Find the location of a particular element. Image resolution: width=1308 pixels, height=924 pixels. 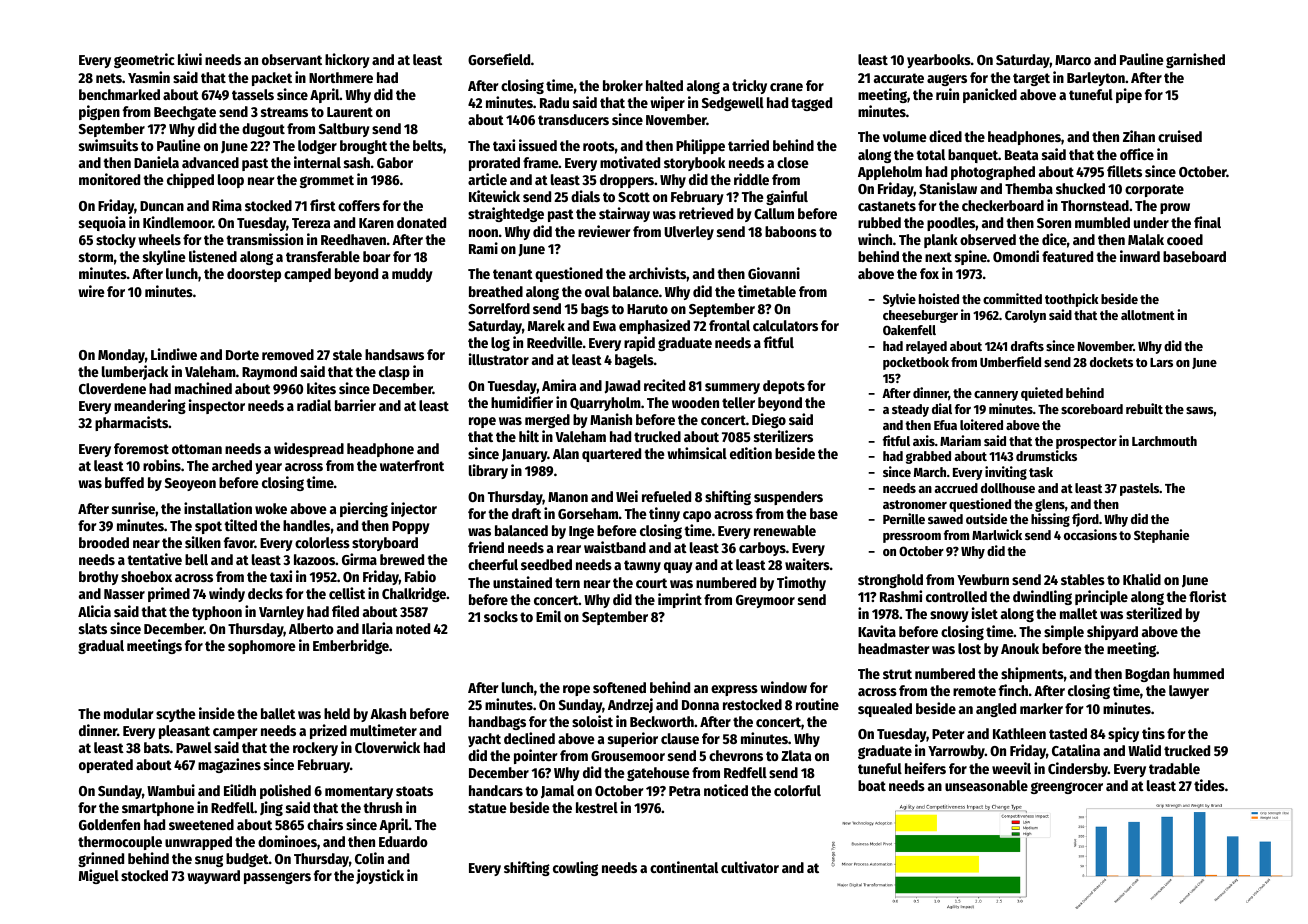

augers is located at coordinates (947, 80).
